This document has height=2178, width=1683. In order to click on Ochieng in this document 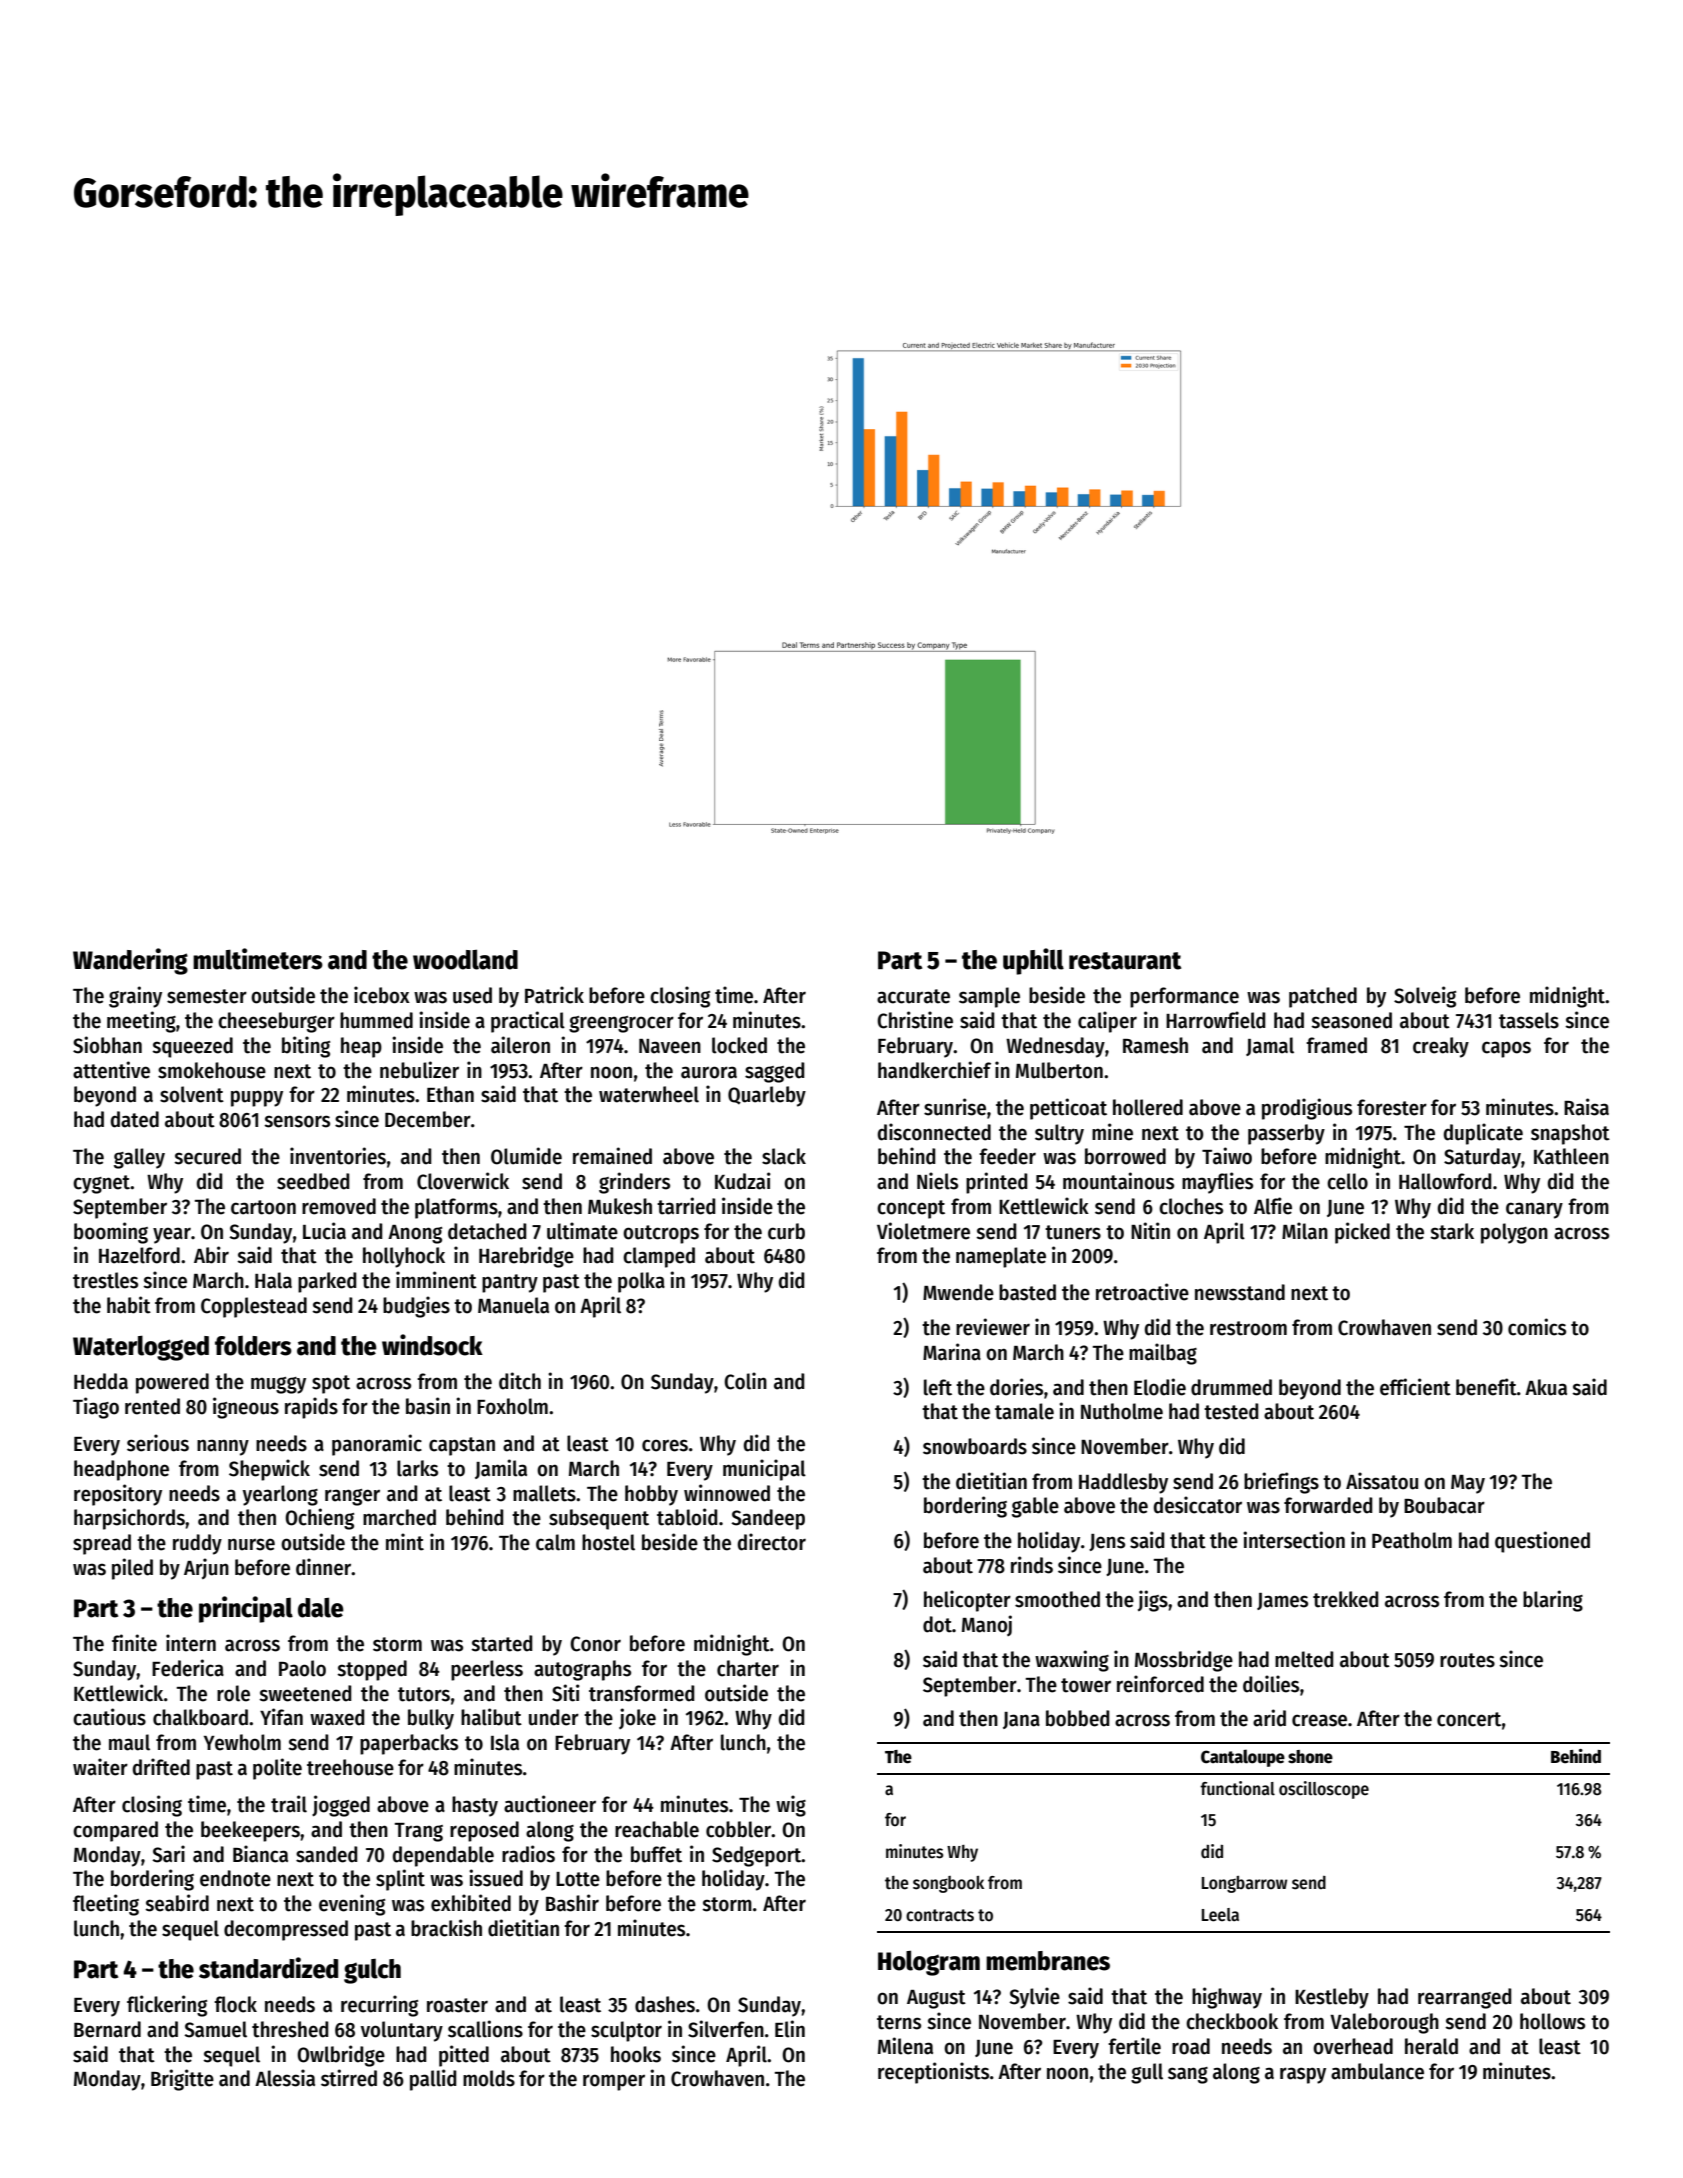, I will do `click(319, 1519)`.
